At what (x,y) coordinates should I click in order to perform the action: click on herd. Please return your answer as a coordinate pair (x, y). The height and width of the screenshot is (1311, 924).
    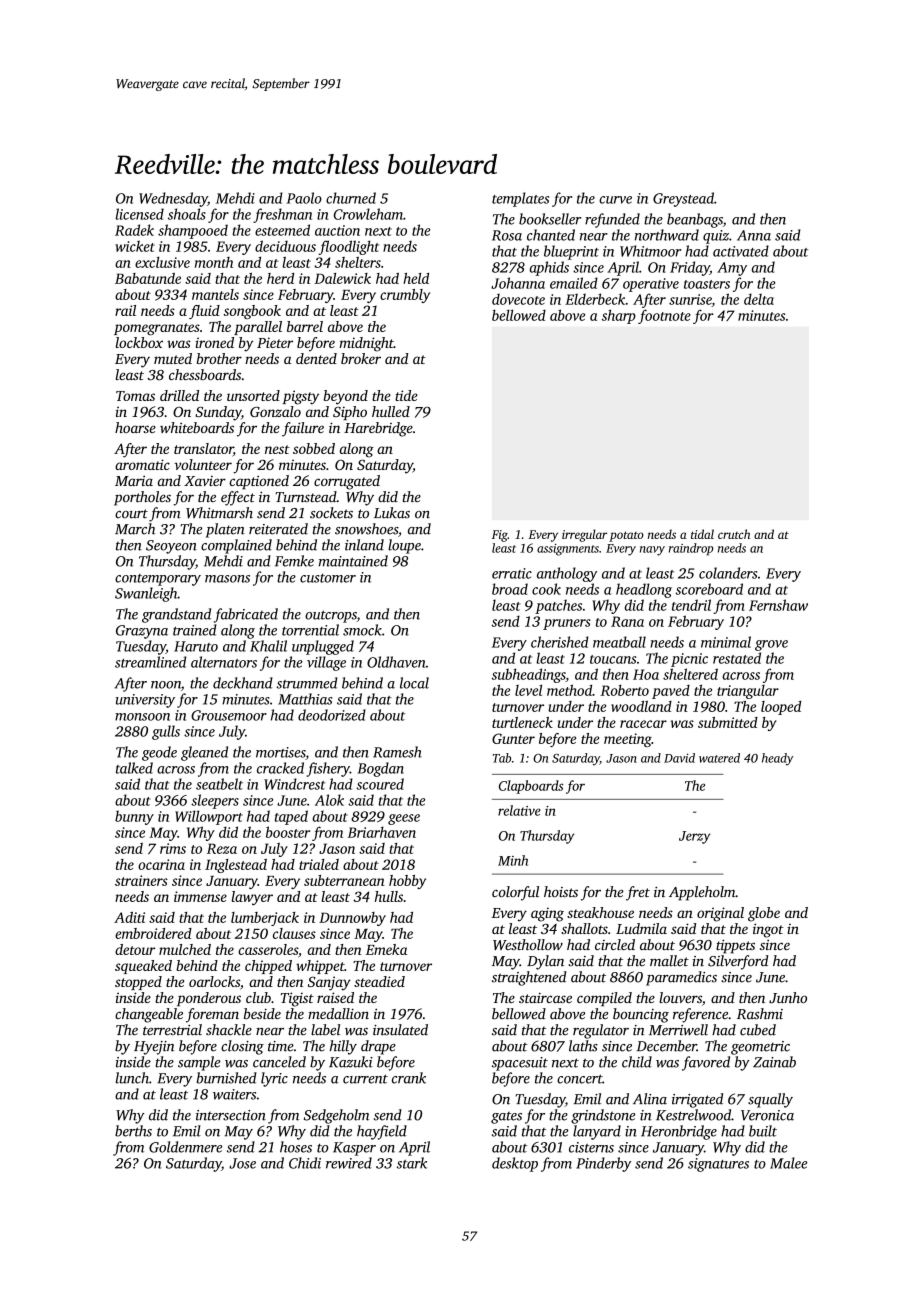
    Looking at the image, I should click on (280, 278).
